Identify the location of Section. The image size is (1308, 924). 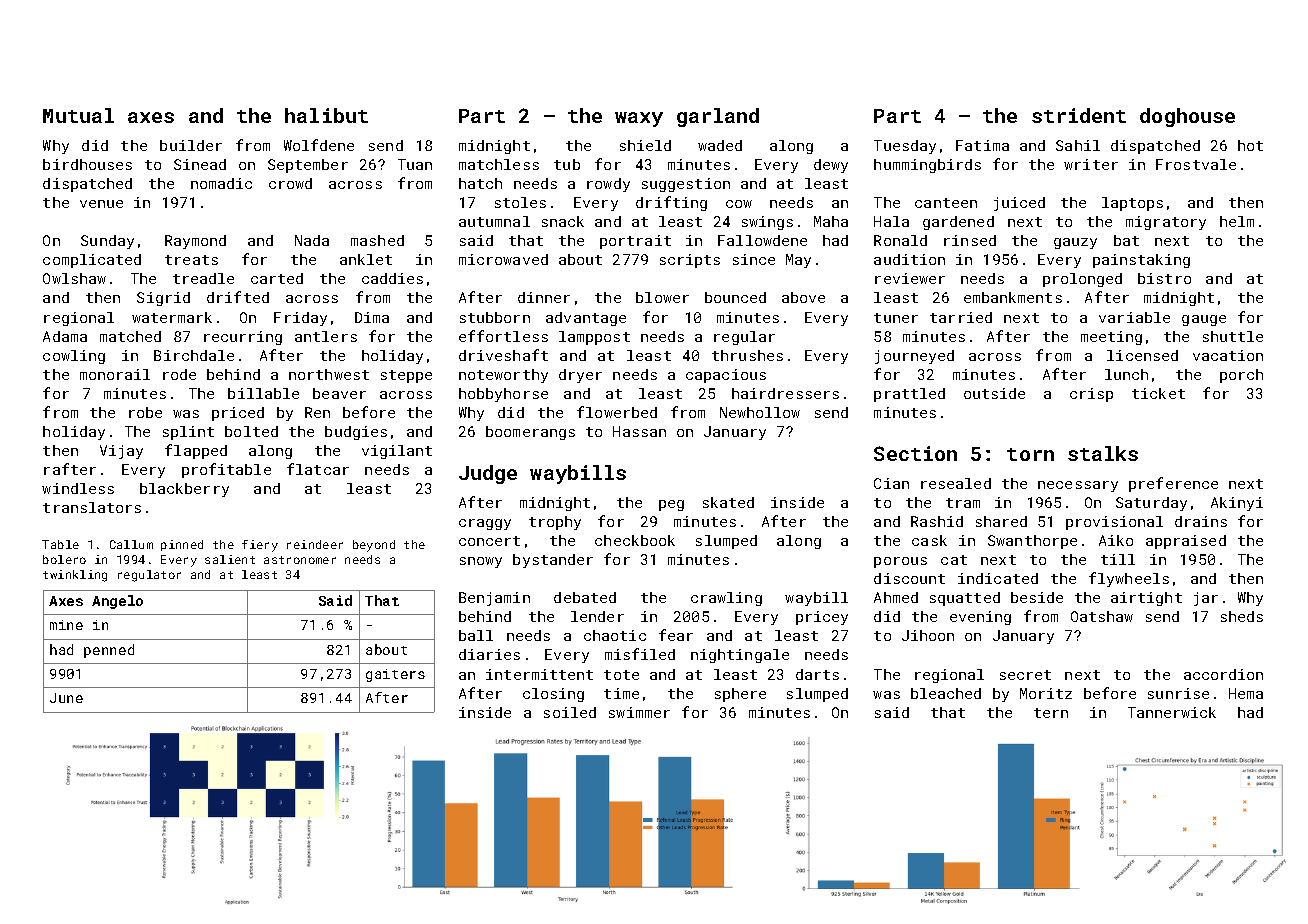
(915, 453).
